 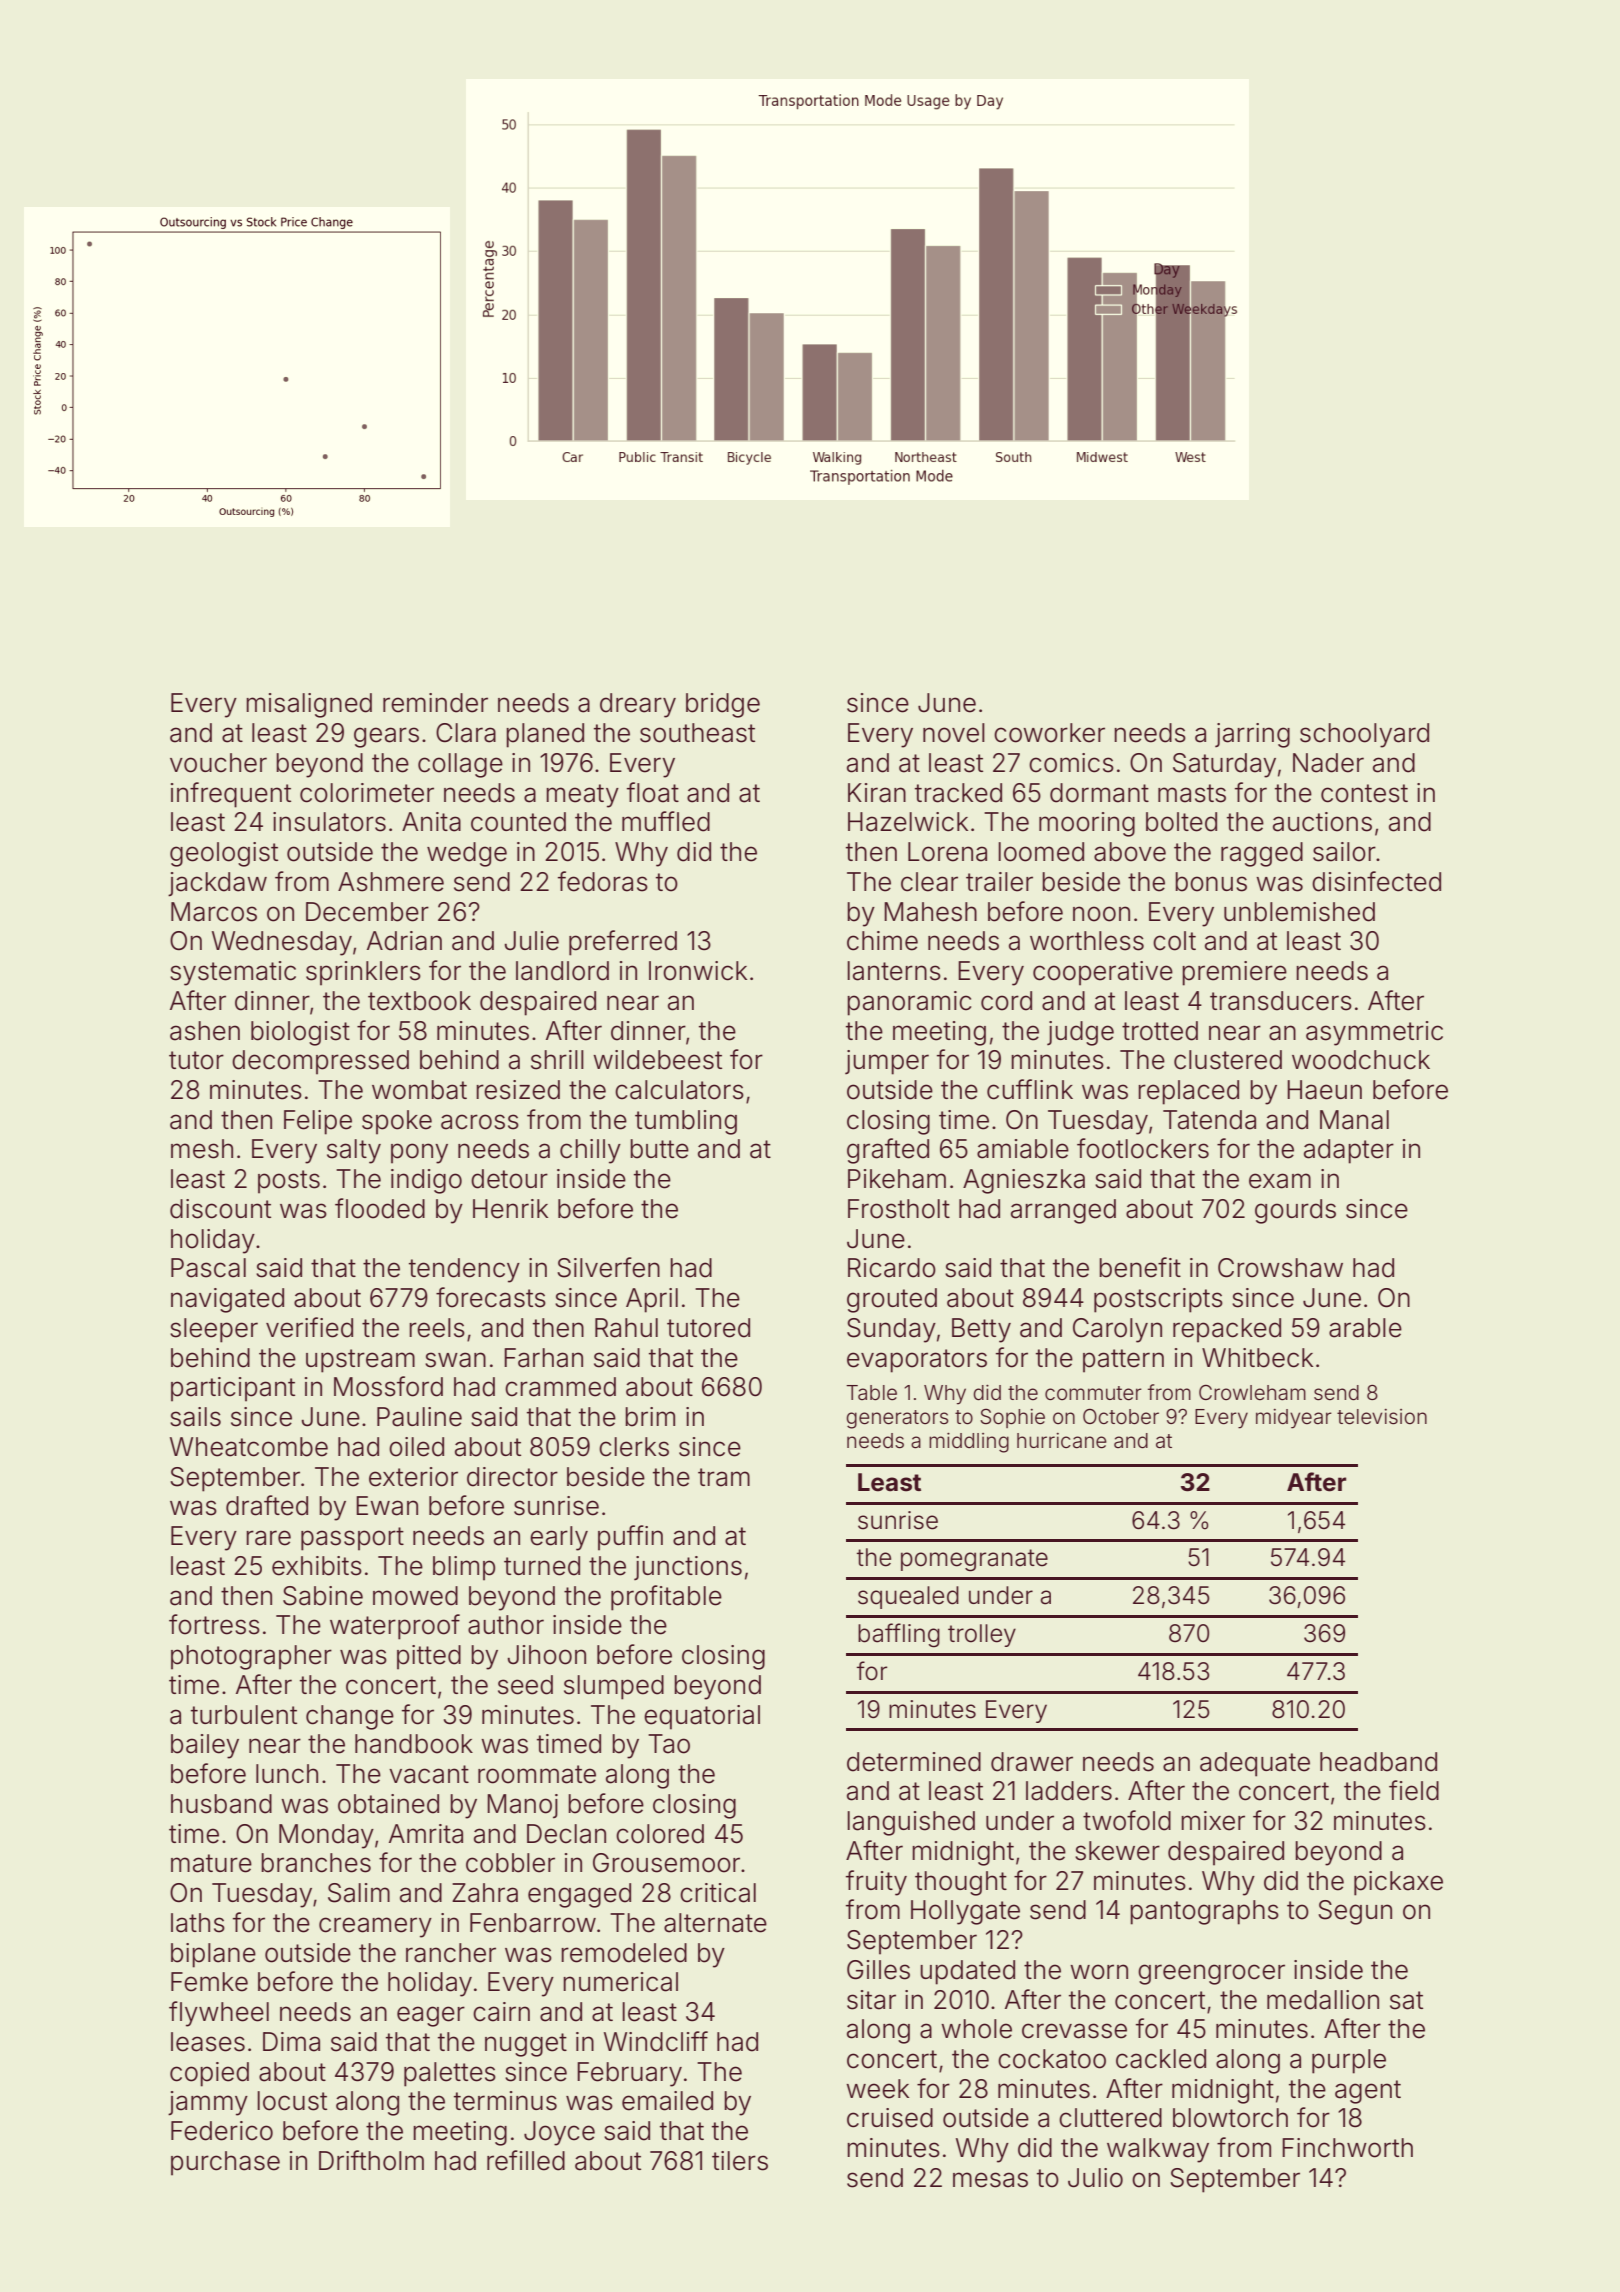 I want to click on meaty, so click(x=582, y=796).
